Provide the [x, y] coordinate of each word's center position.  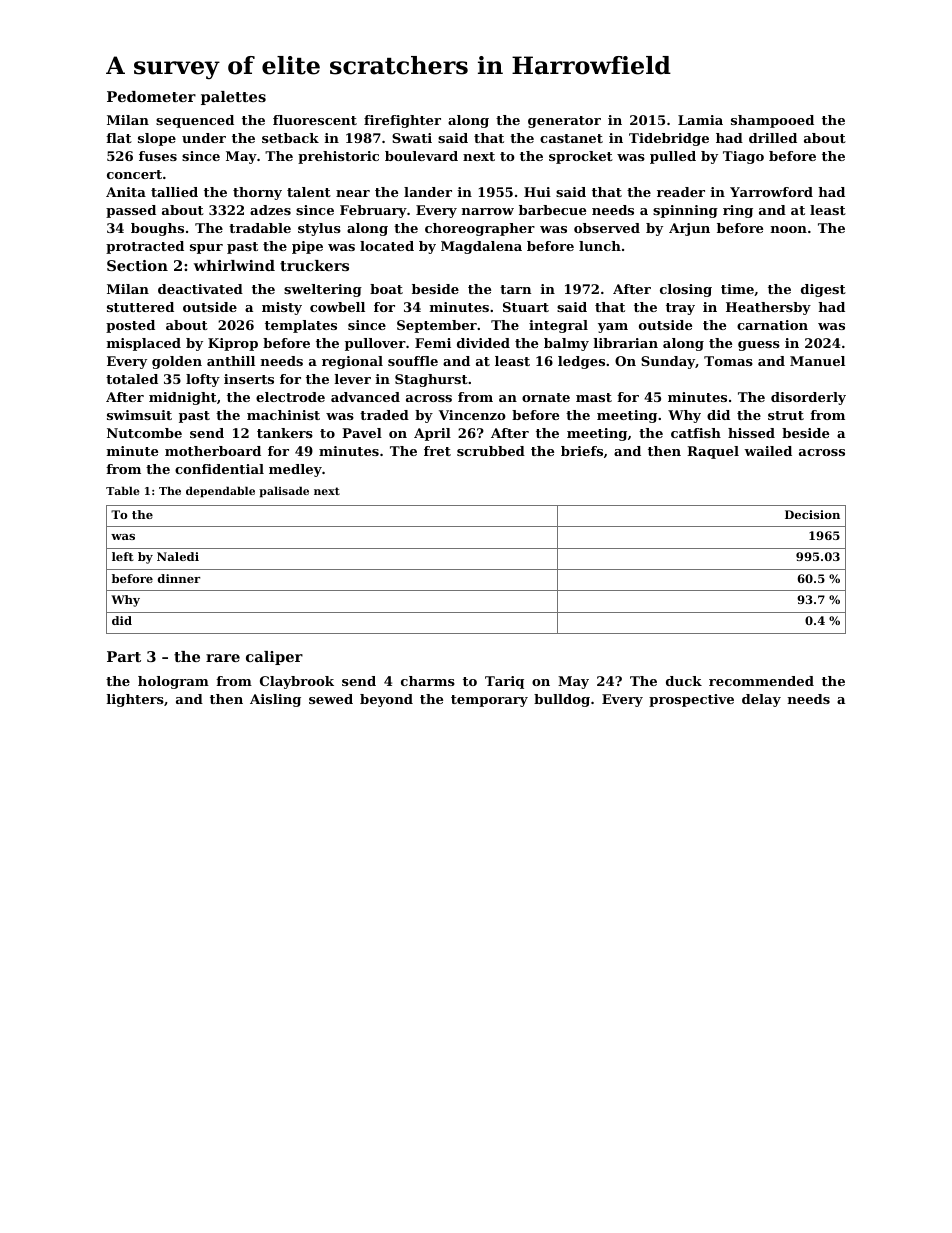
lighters [135, 700]
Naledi [178, 556]
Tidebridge [669, 139]
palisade [284, 492]
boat [386, 289]
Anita [126, 192]
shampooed [772, 121]
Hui [537, 192]
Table [123, 490]
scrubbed [491, 451]
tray [680, 309]
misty [282, 308]
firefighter [402, 121]
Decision [812, 514]
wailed [768, 451]
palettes [233, 98]
